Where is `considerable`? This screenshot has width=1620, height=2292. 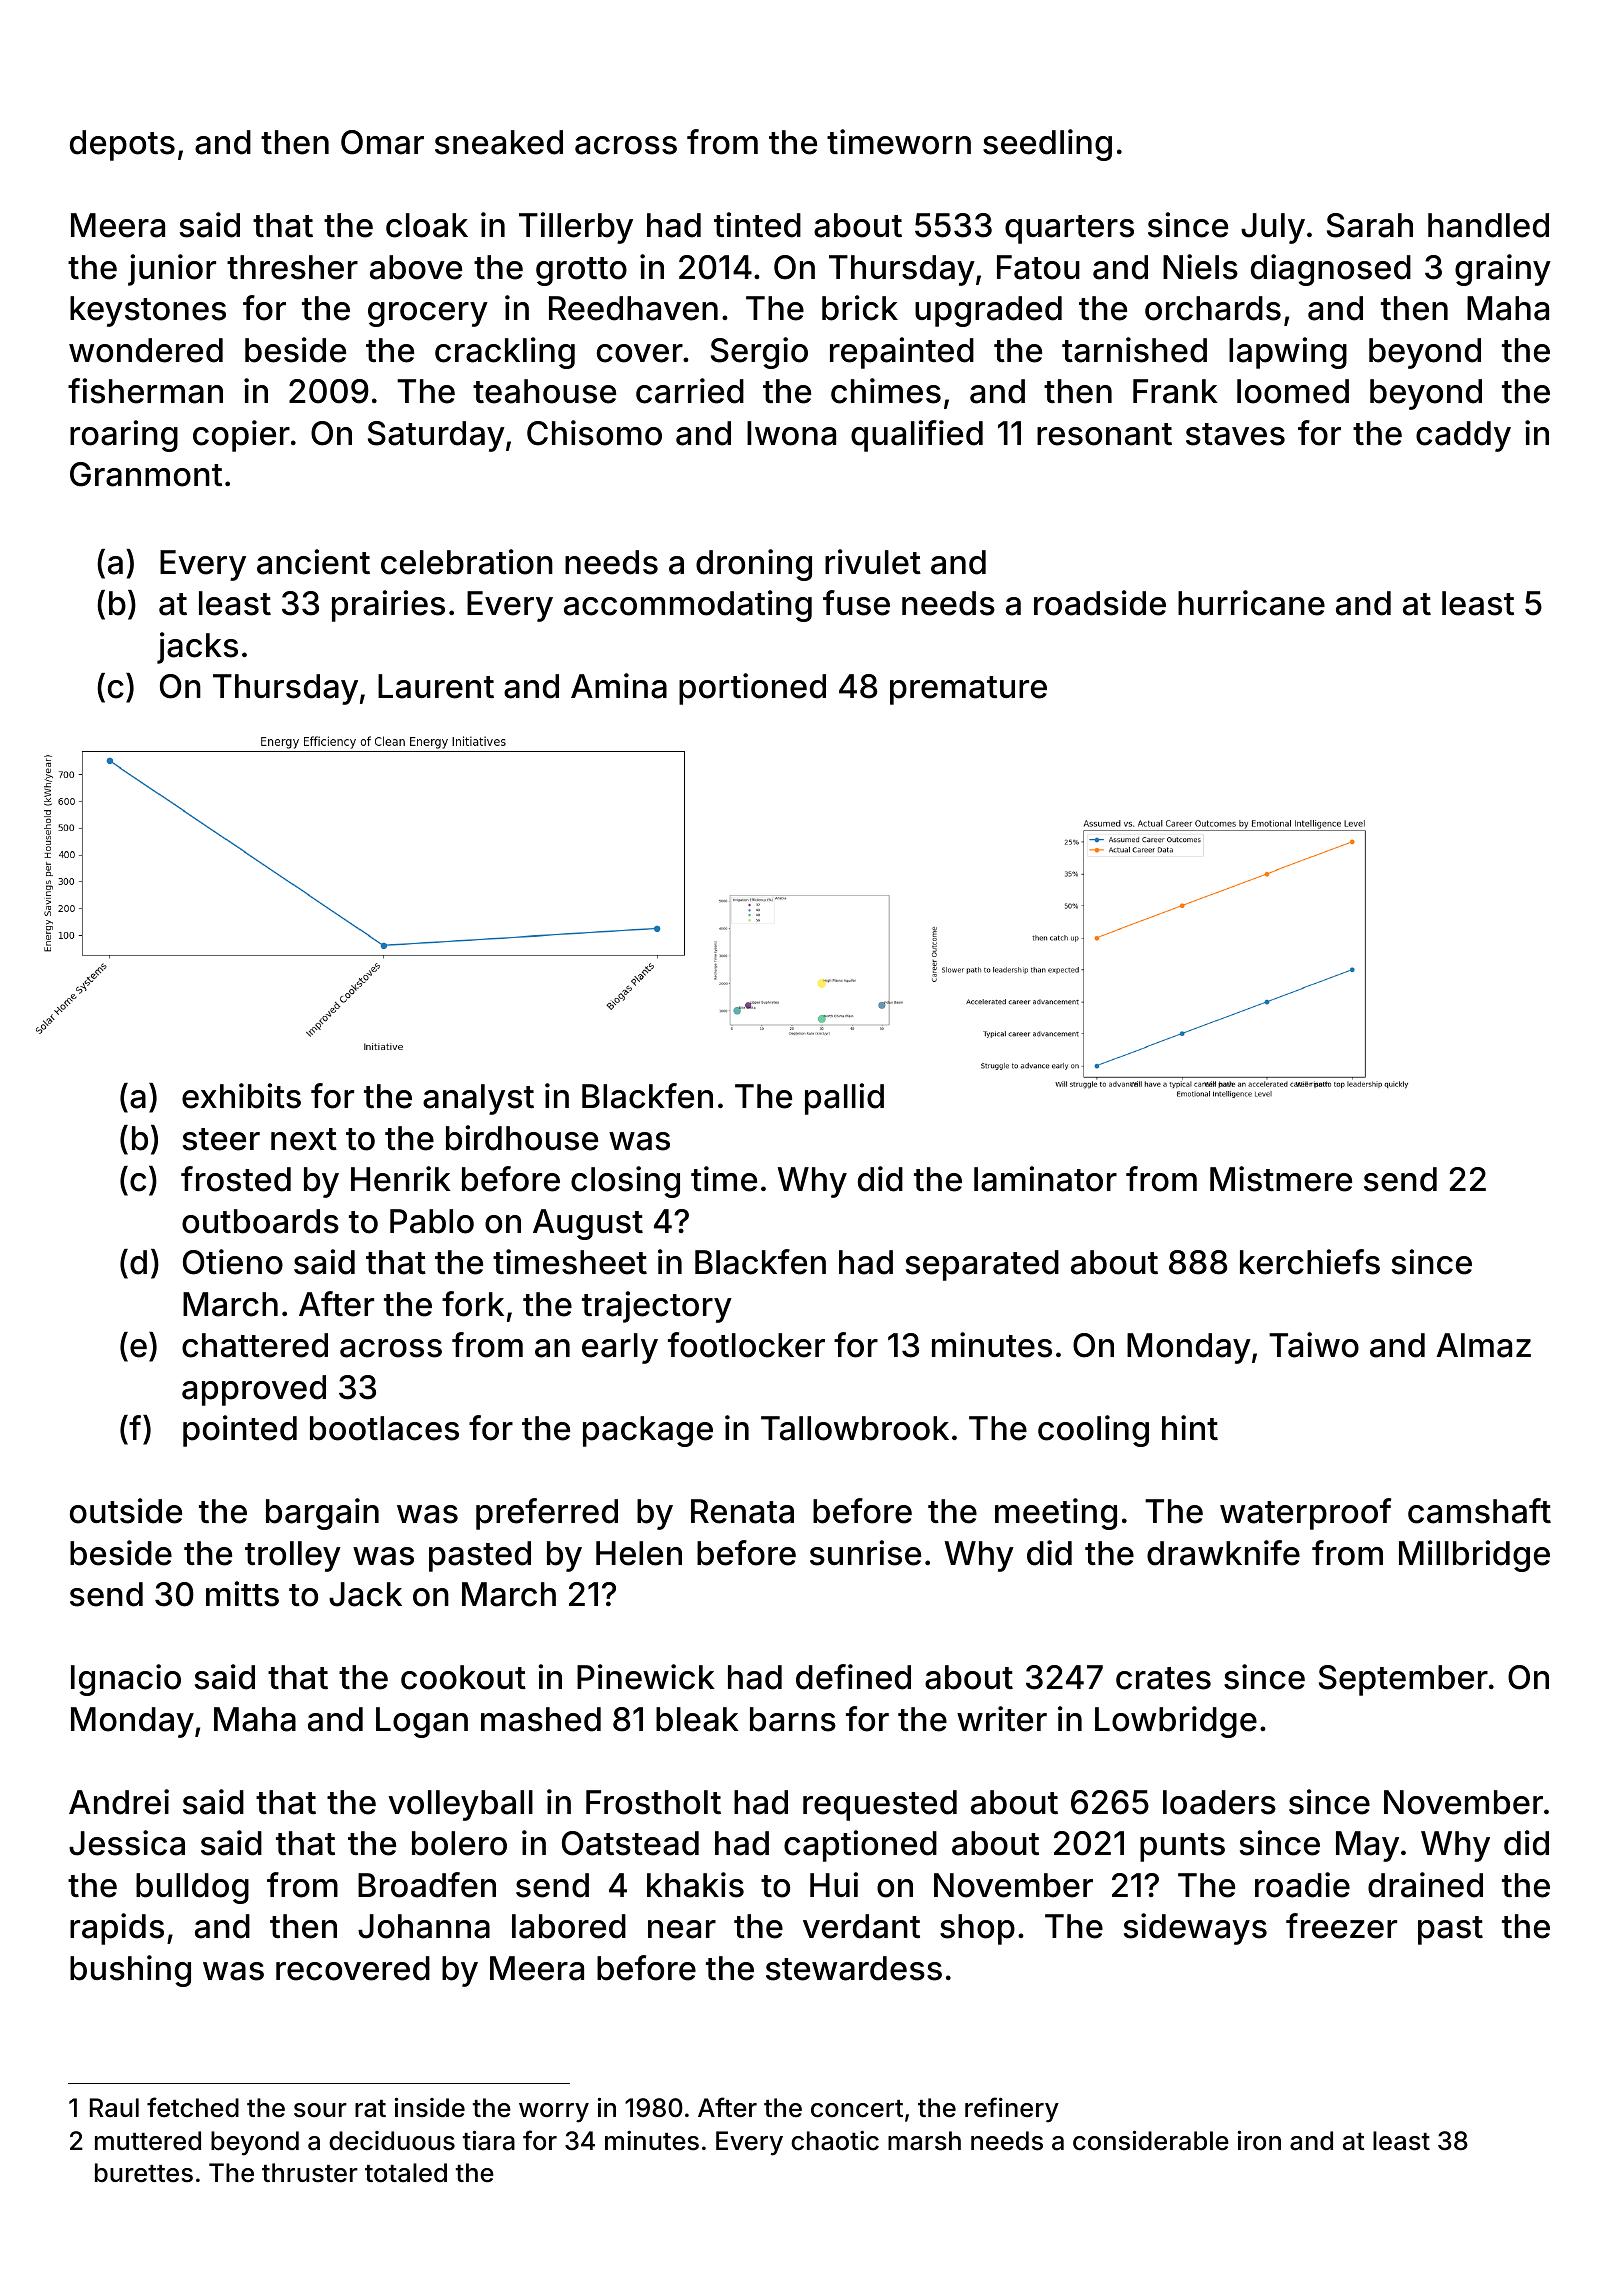
considerable is located at coordinates (1151, 2140).
